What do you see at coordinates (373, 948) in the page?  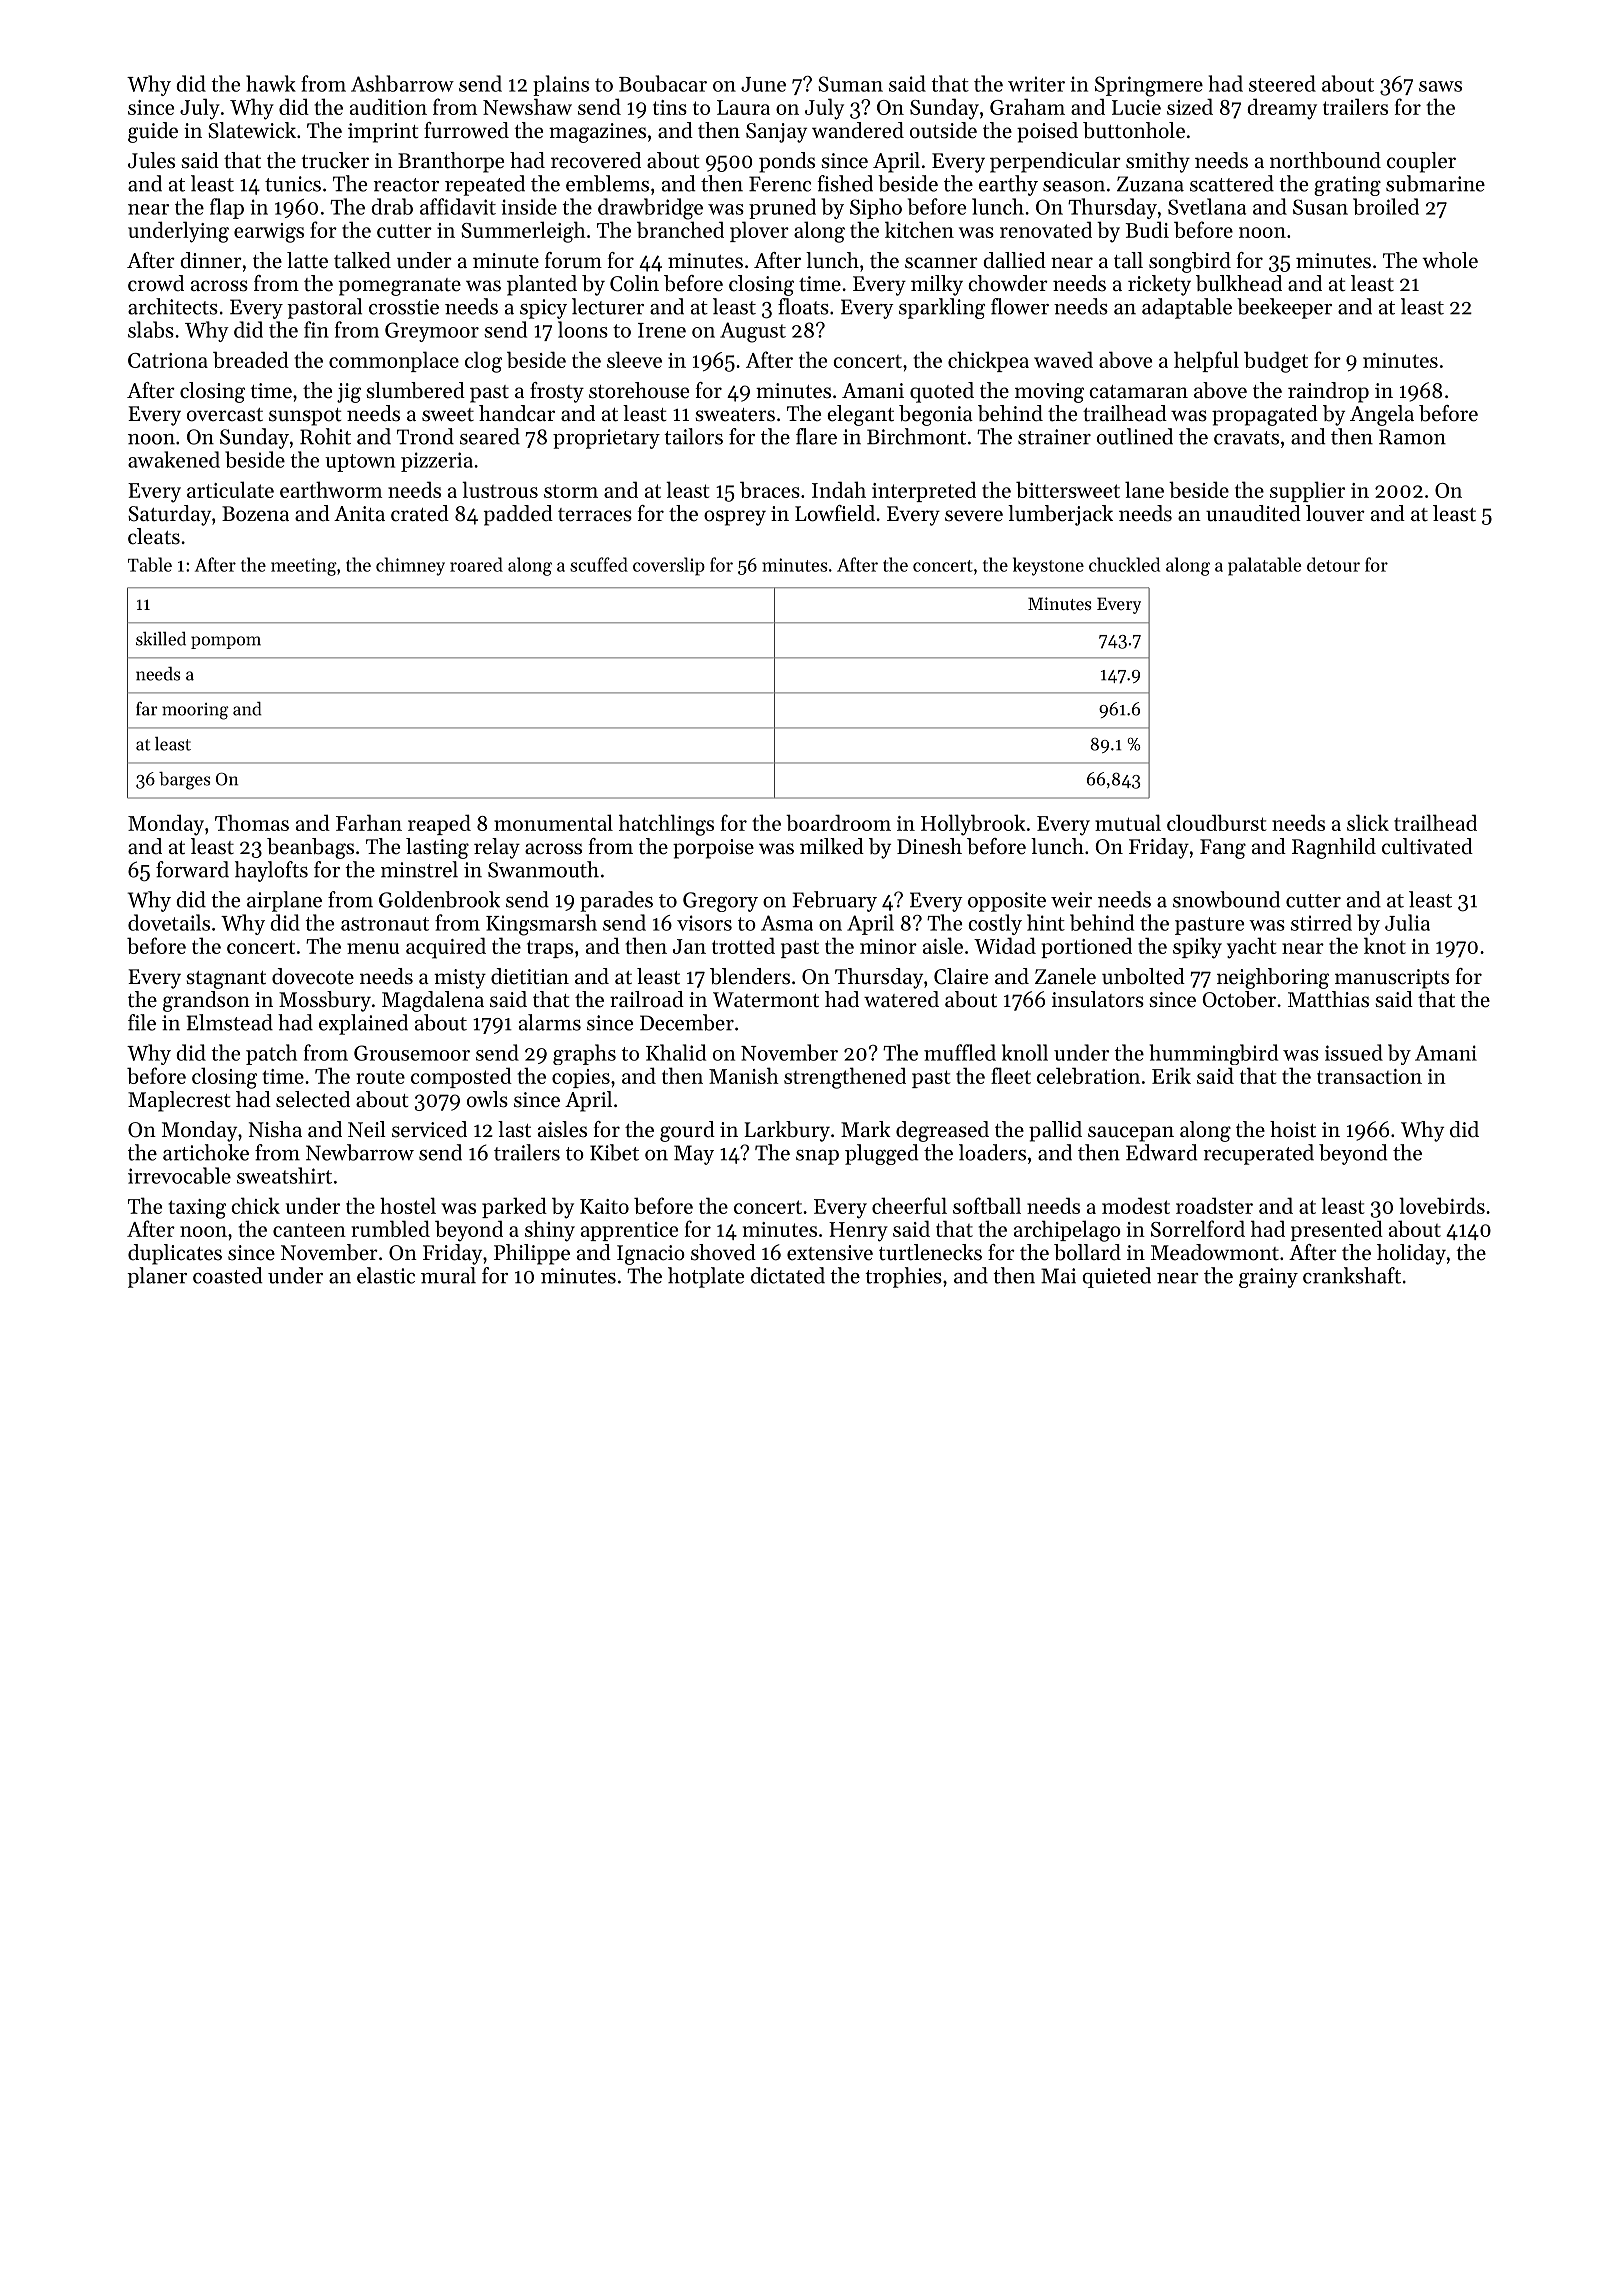 I see `menu` at bounding box center [373, 948].
